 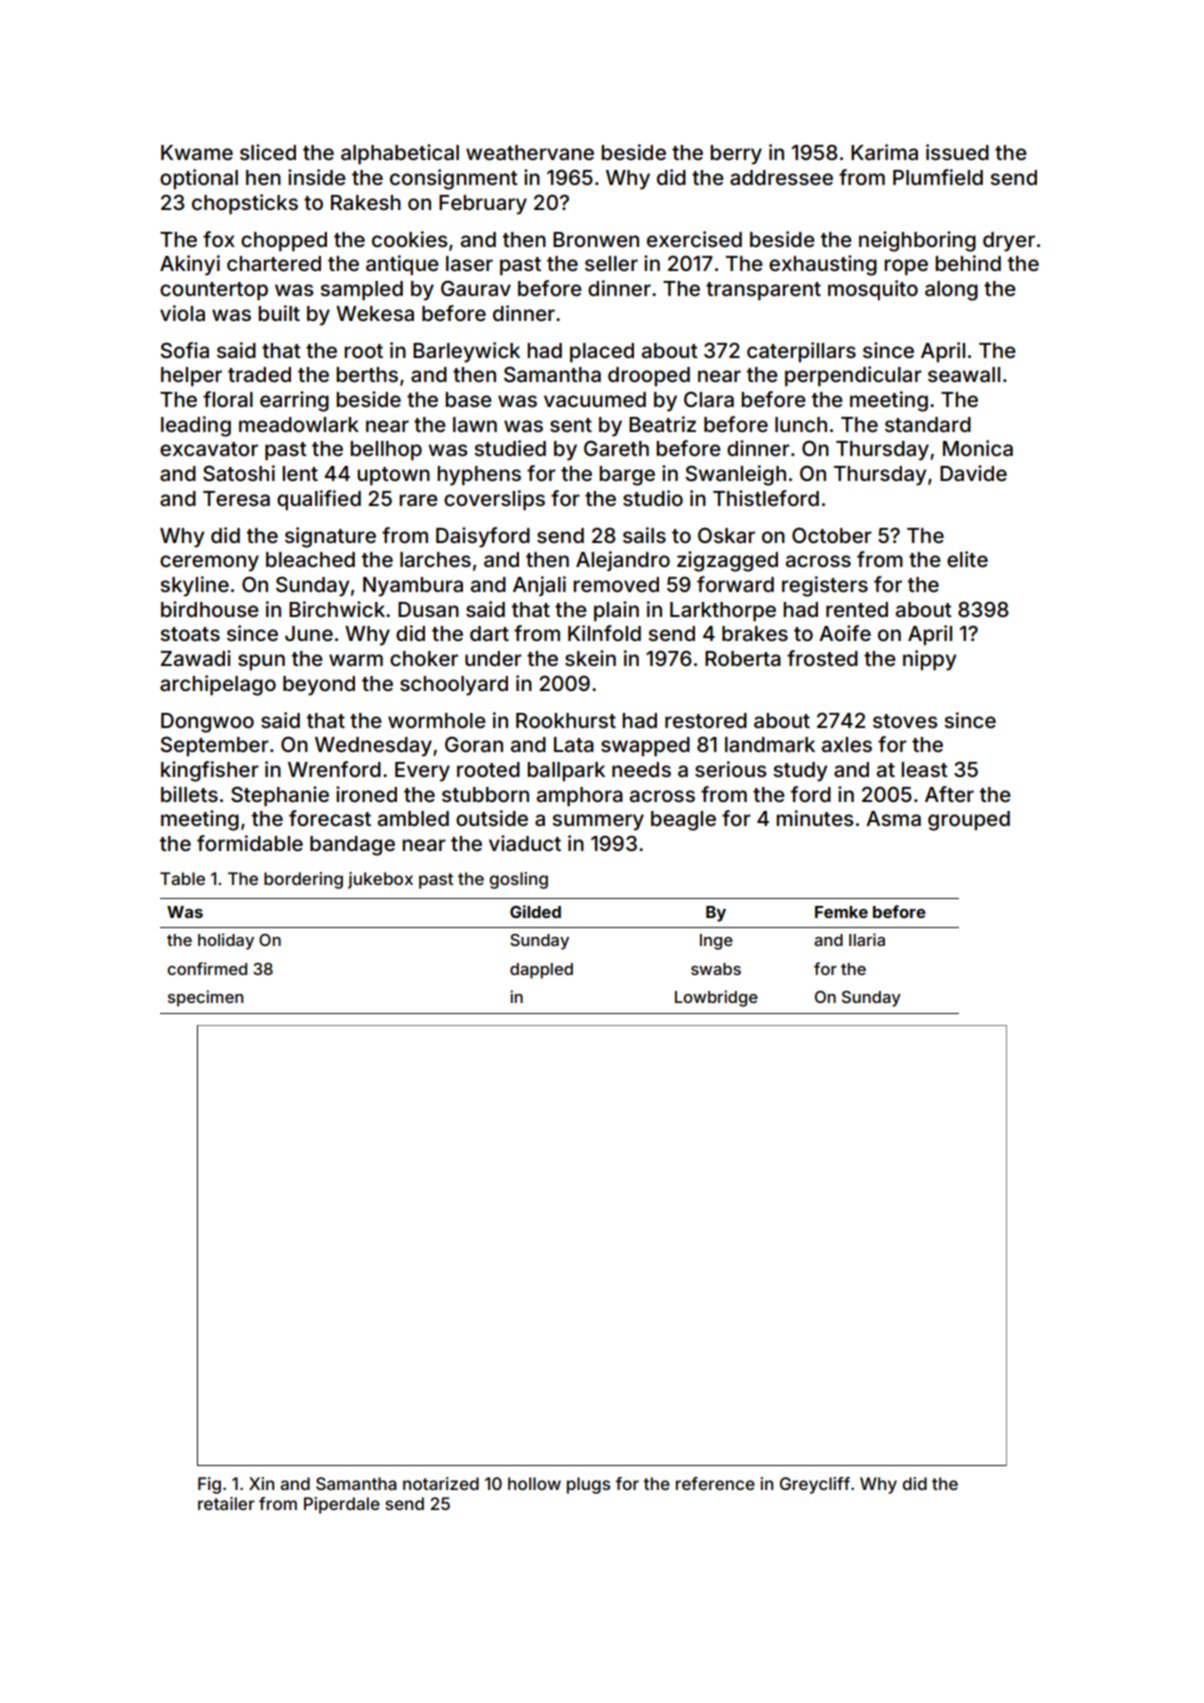 What do you see at coordinates (209, 1485) in the screenshot?
I see `Fig` at bounding box center [209, 1485].
